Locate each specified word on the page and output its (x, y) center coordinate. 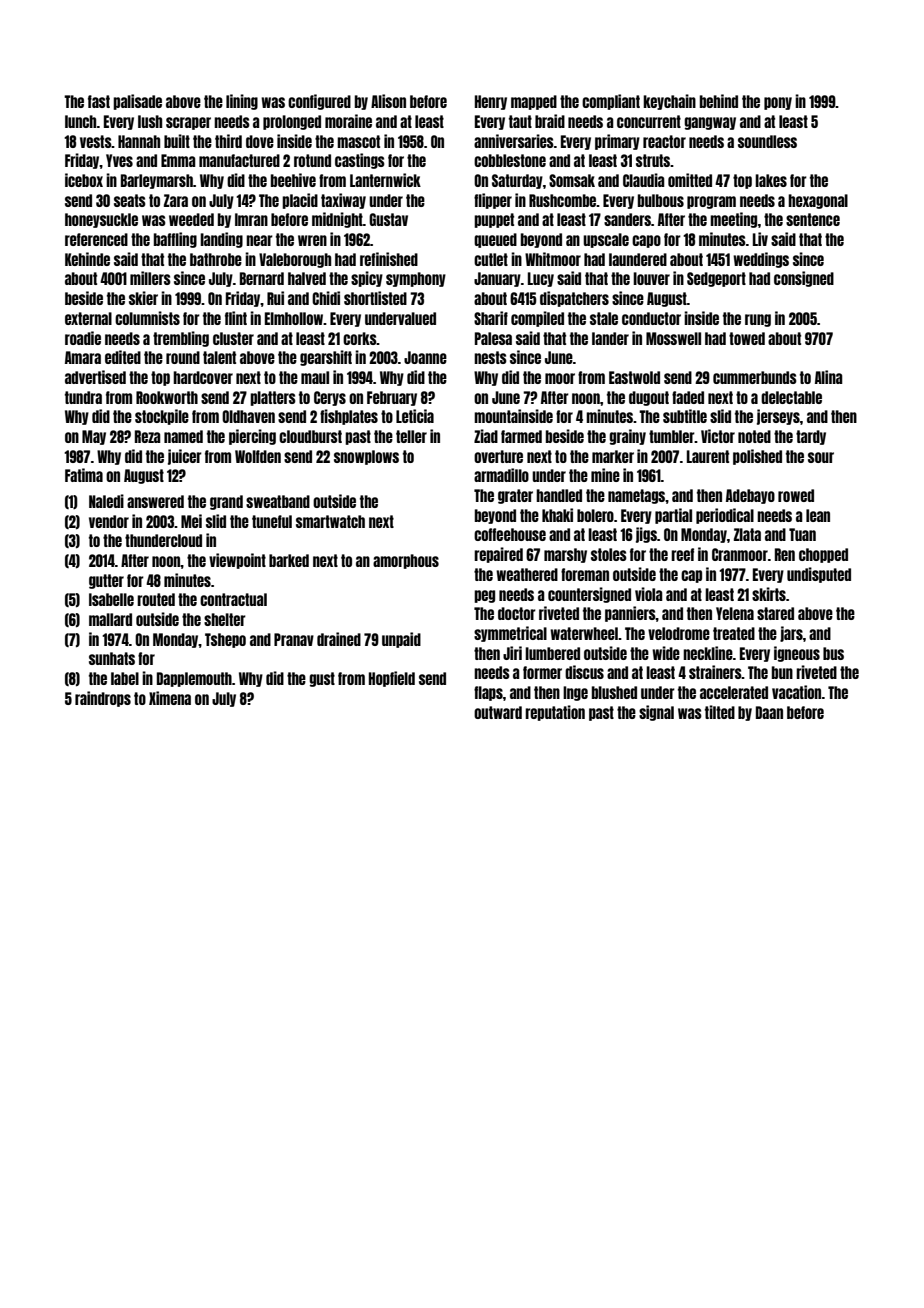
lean (818, 515)
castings (360, 161)
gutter (106, 581)
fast (99, 101)
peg (484, 596)
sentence (813, 219)
